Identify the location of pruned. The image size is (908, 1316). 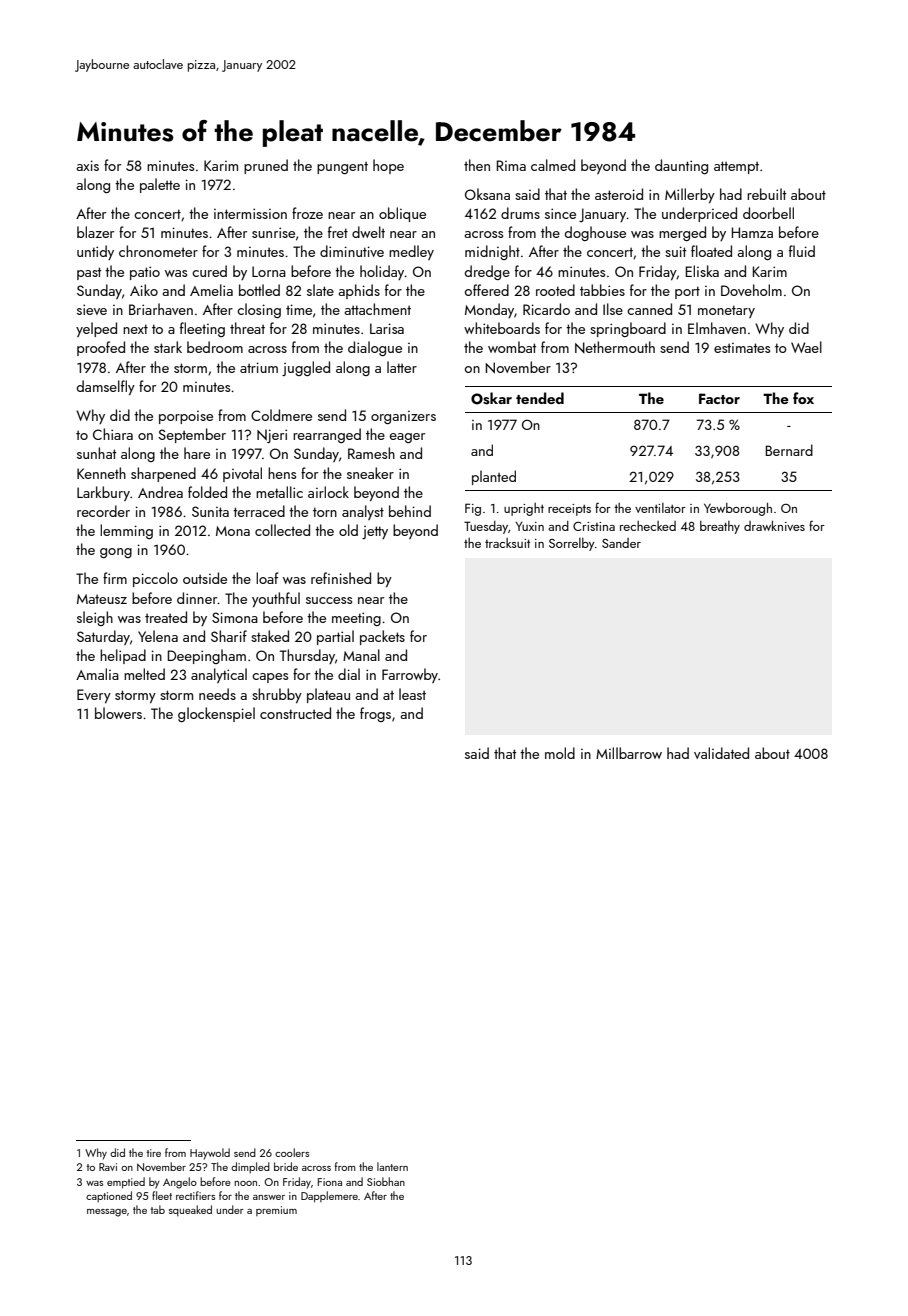
(266, 166).
